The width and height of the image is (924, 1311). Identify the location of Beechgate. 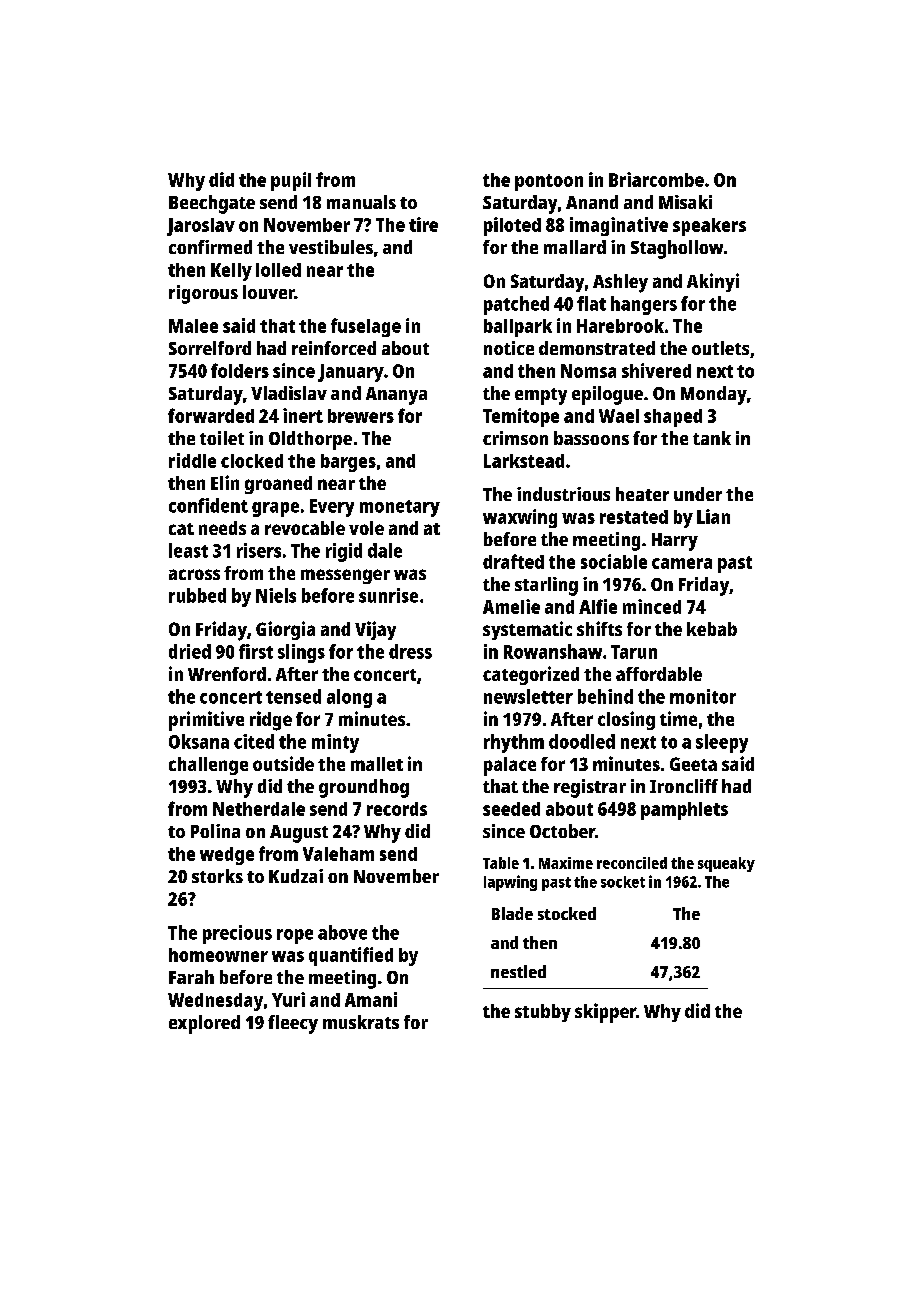
(212, 204).
